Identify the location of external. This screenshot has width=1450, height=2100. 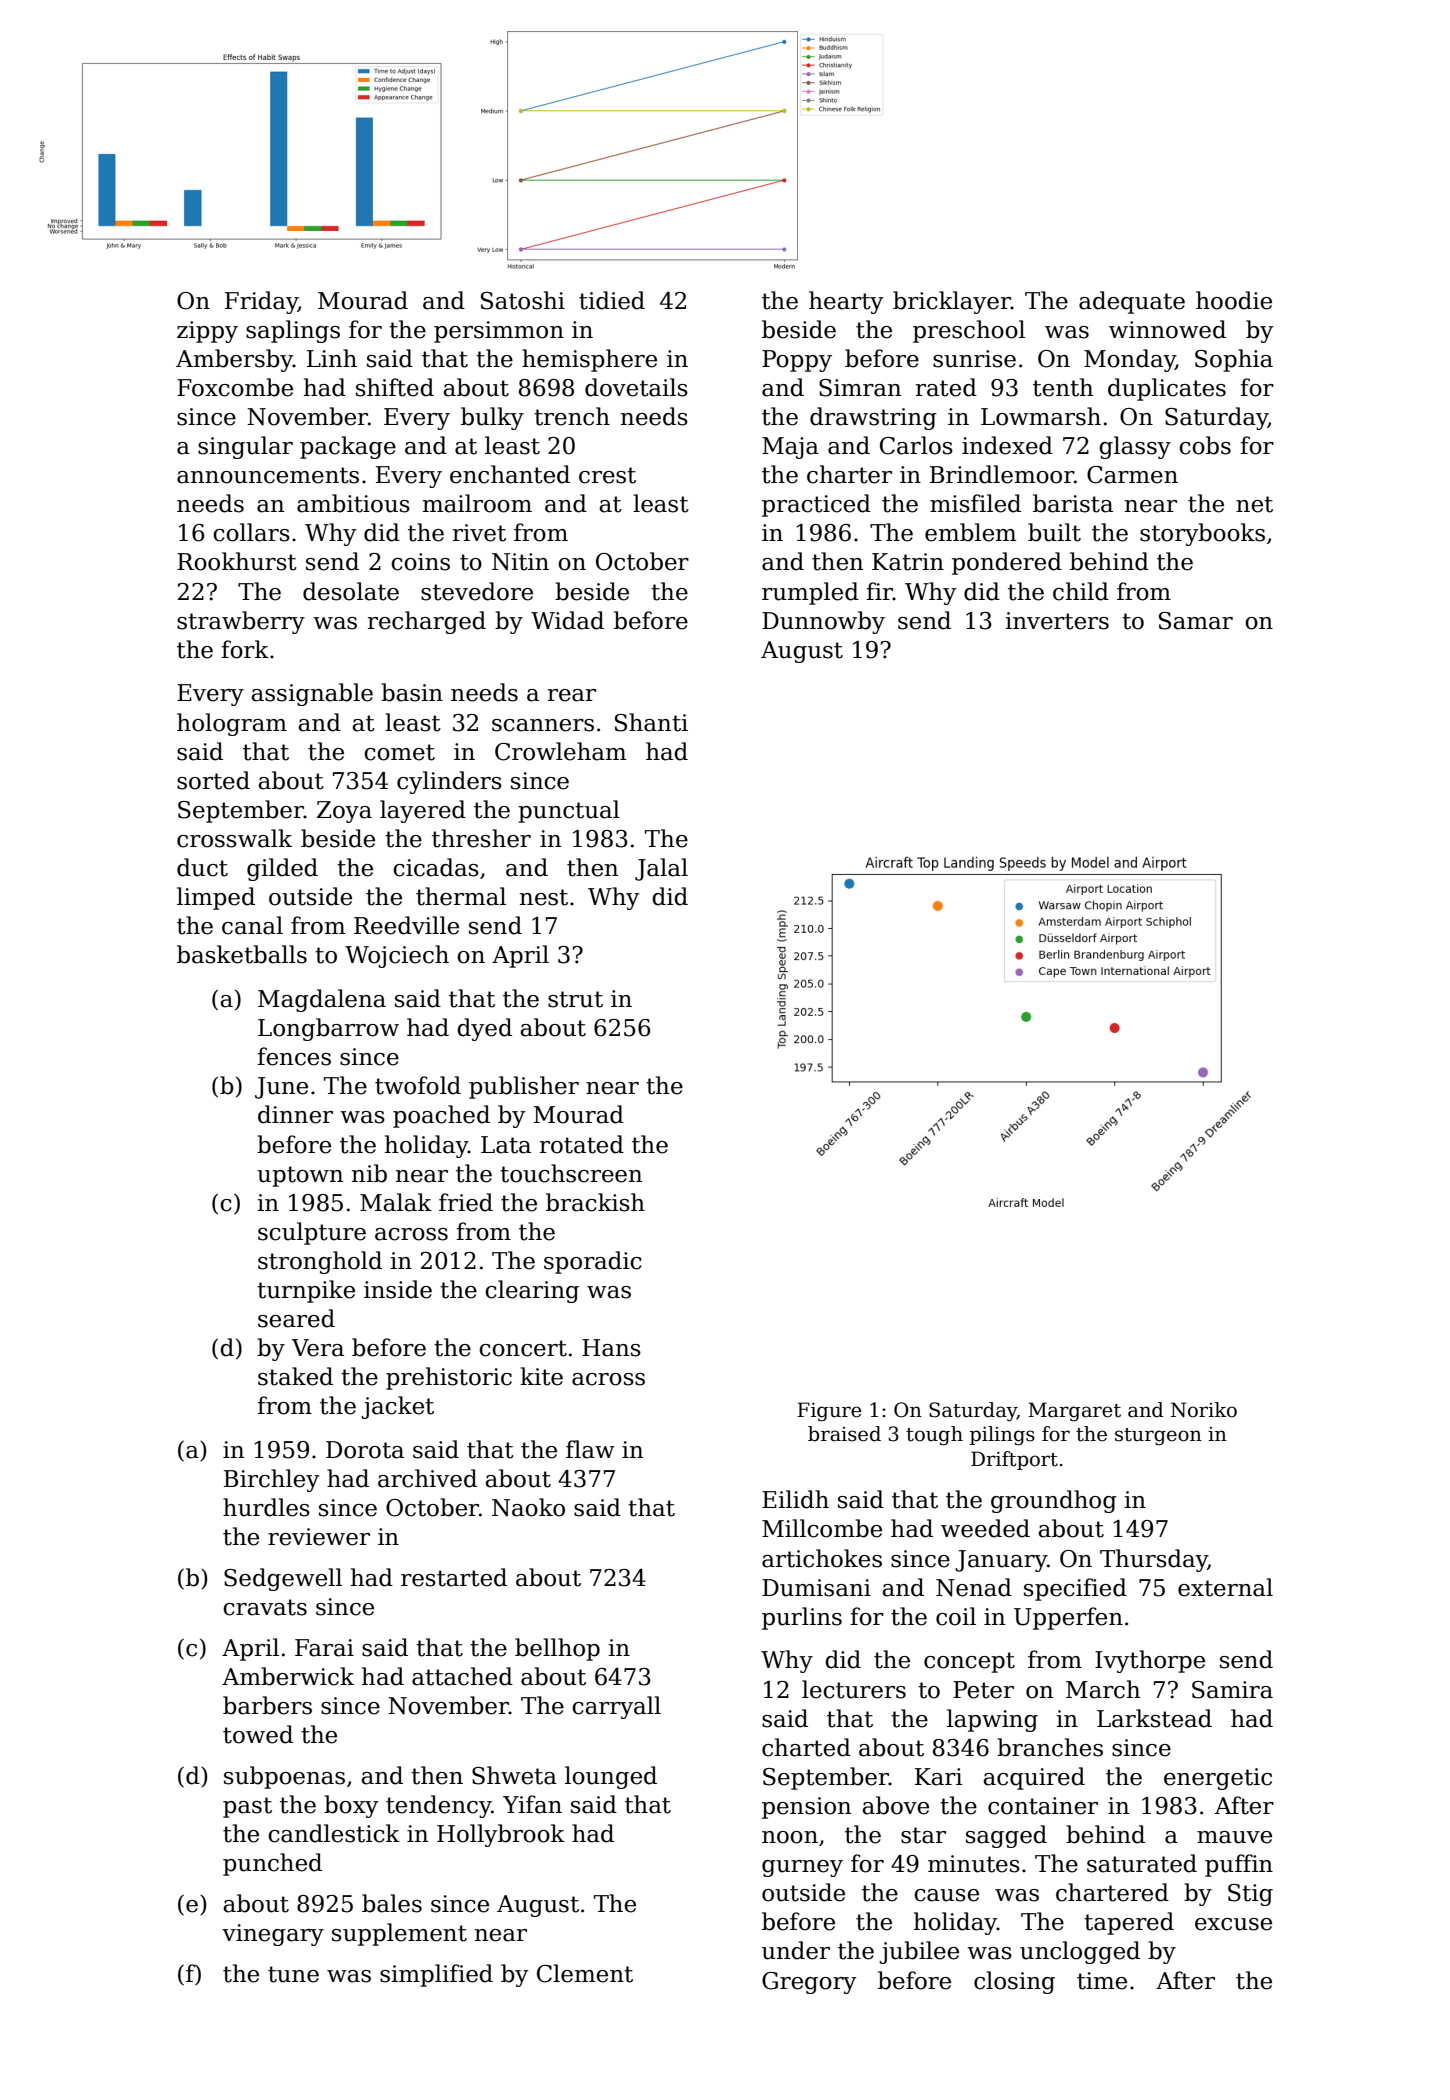
(1225, 1587).
